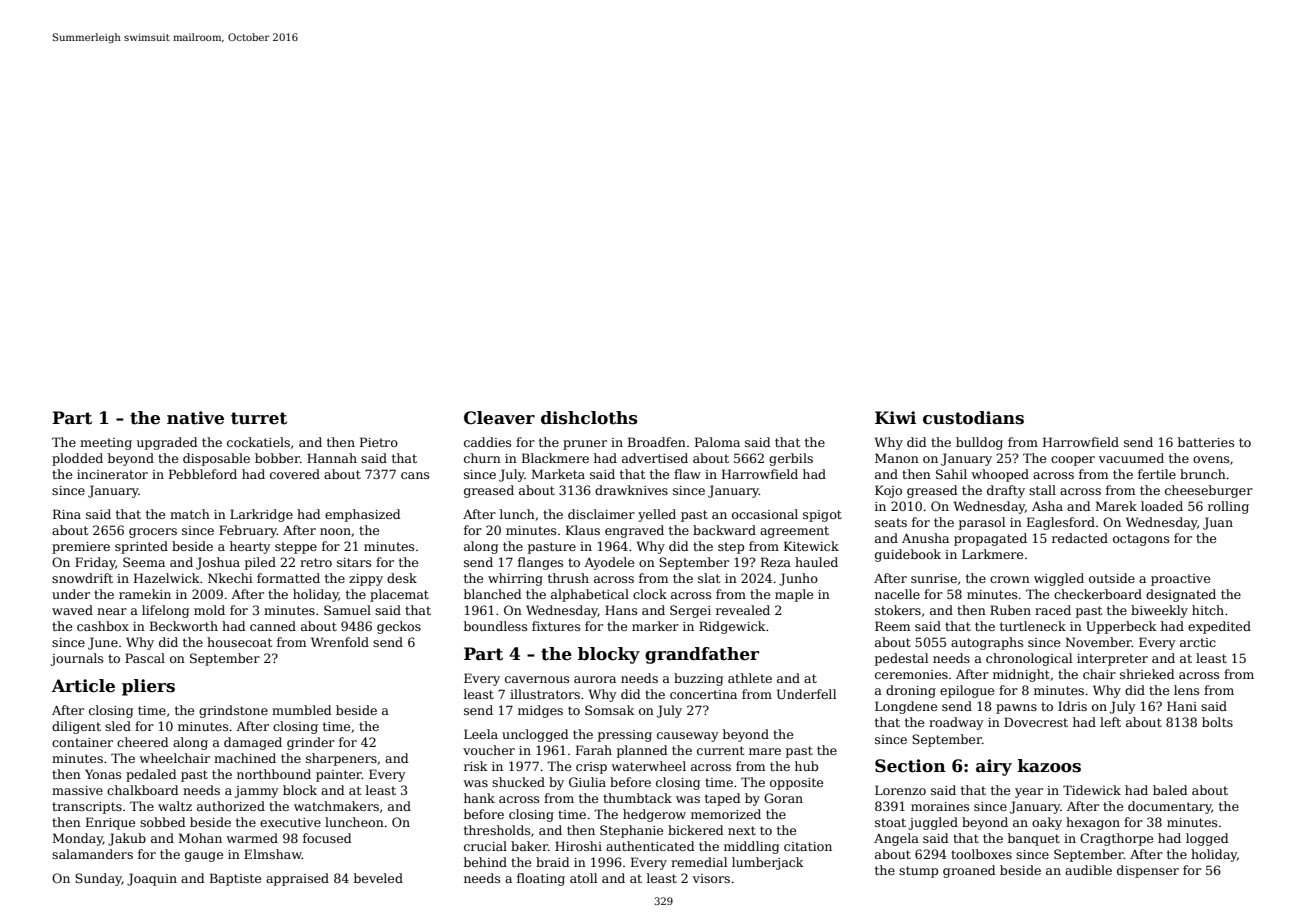  Describe the element at coordinates (1072, 706) in the screenshot. I see `Idris` at that location.
